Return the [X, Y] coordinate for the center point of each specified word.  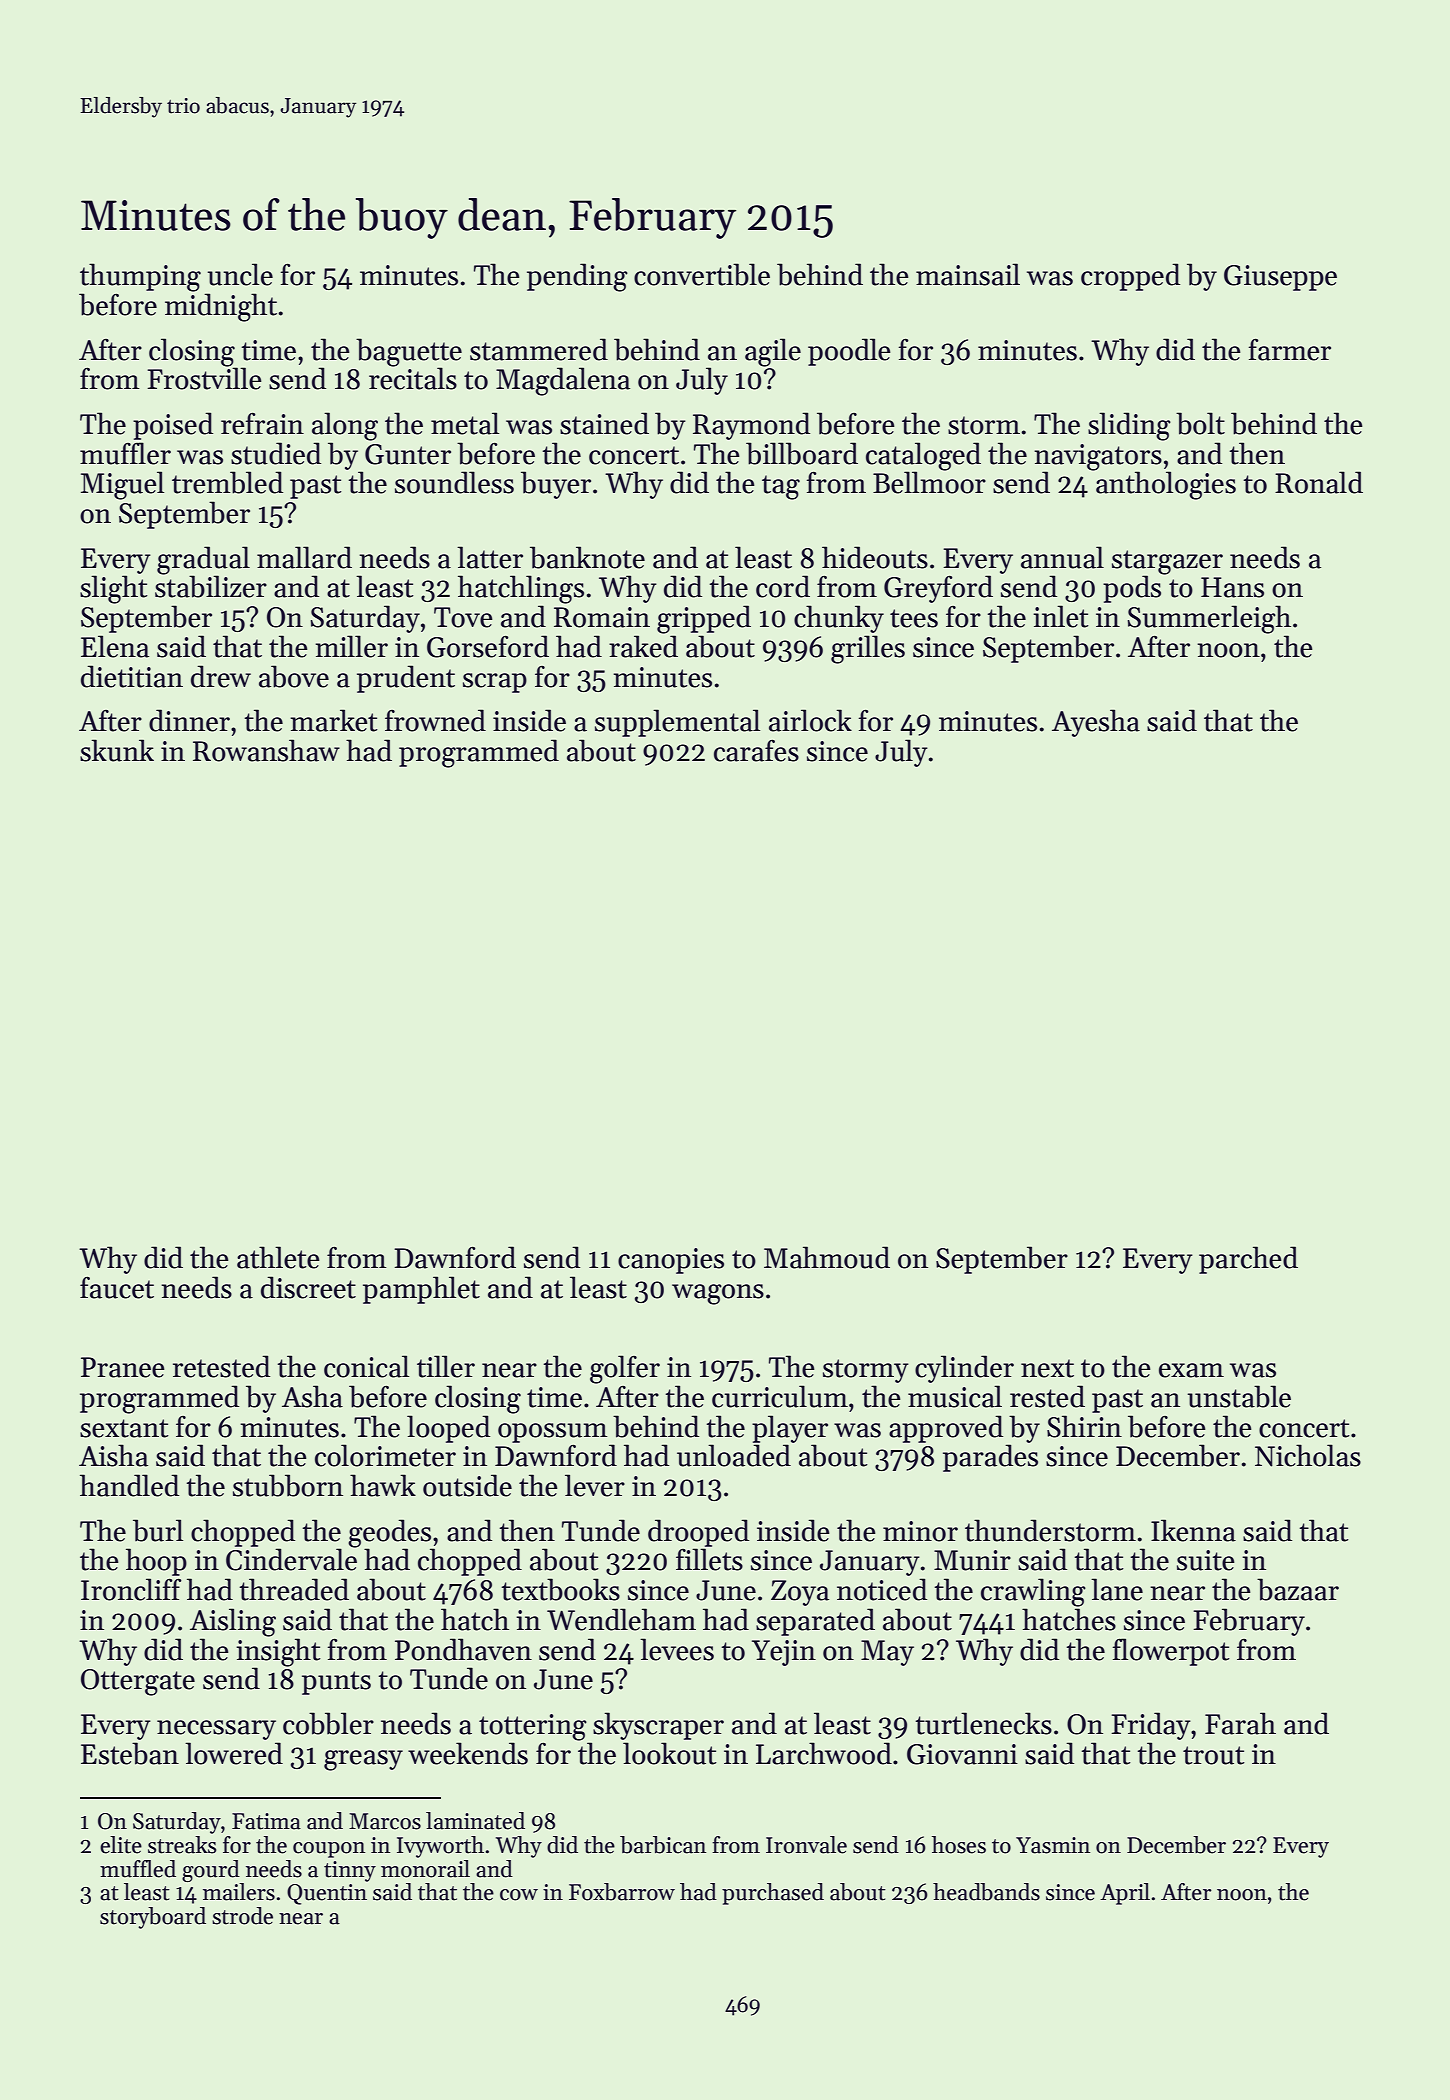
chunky [839, 619]
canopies [671, 1261]
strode [242, 1916]
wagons [718, 1294]
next [1047, 1368]
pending [577, 277]
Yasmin [1053, 1845]
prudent [406, 679]
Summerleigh [1209, 619]
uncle [240, 274]
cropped [1130, 277]
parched [1248, 1260]
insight [278, 1652]
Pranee [122, 1367]
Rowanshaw [266, 750]
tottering [533, 1727]
